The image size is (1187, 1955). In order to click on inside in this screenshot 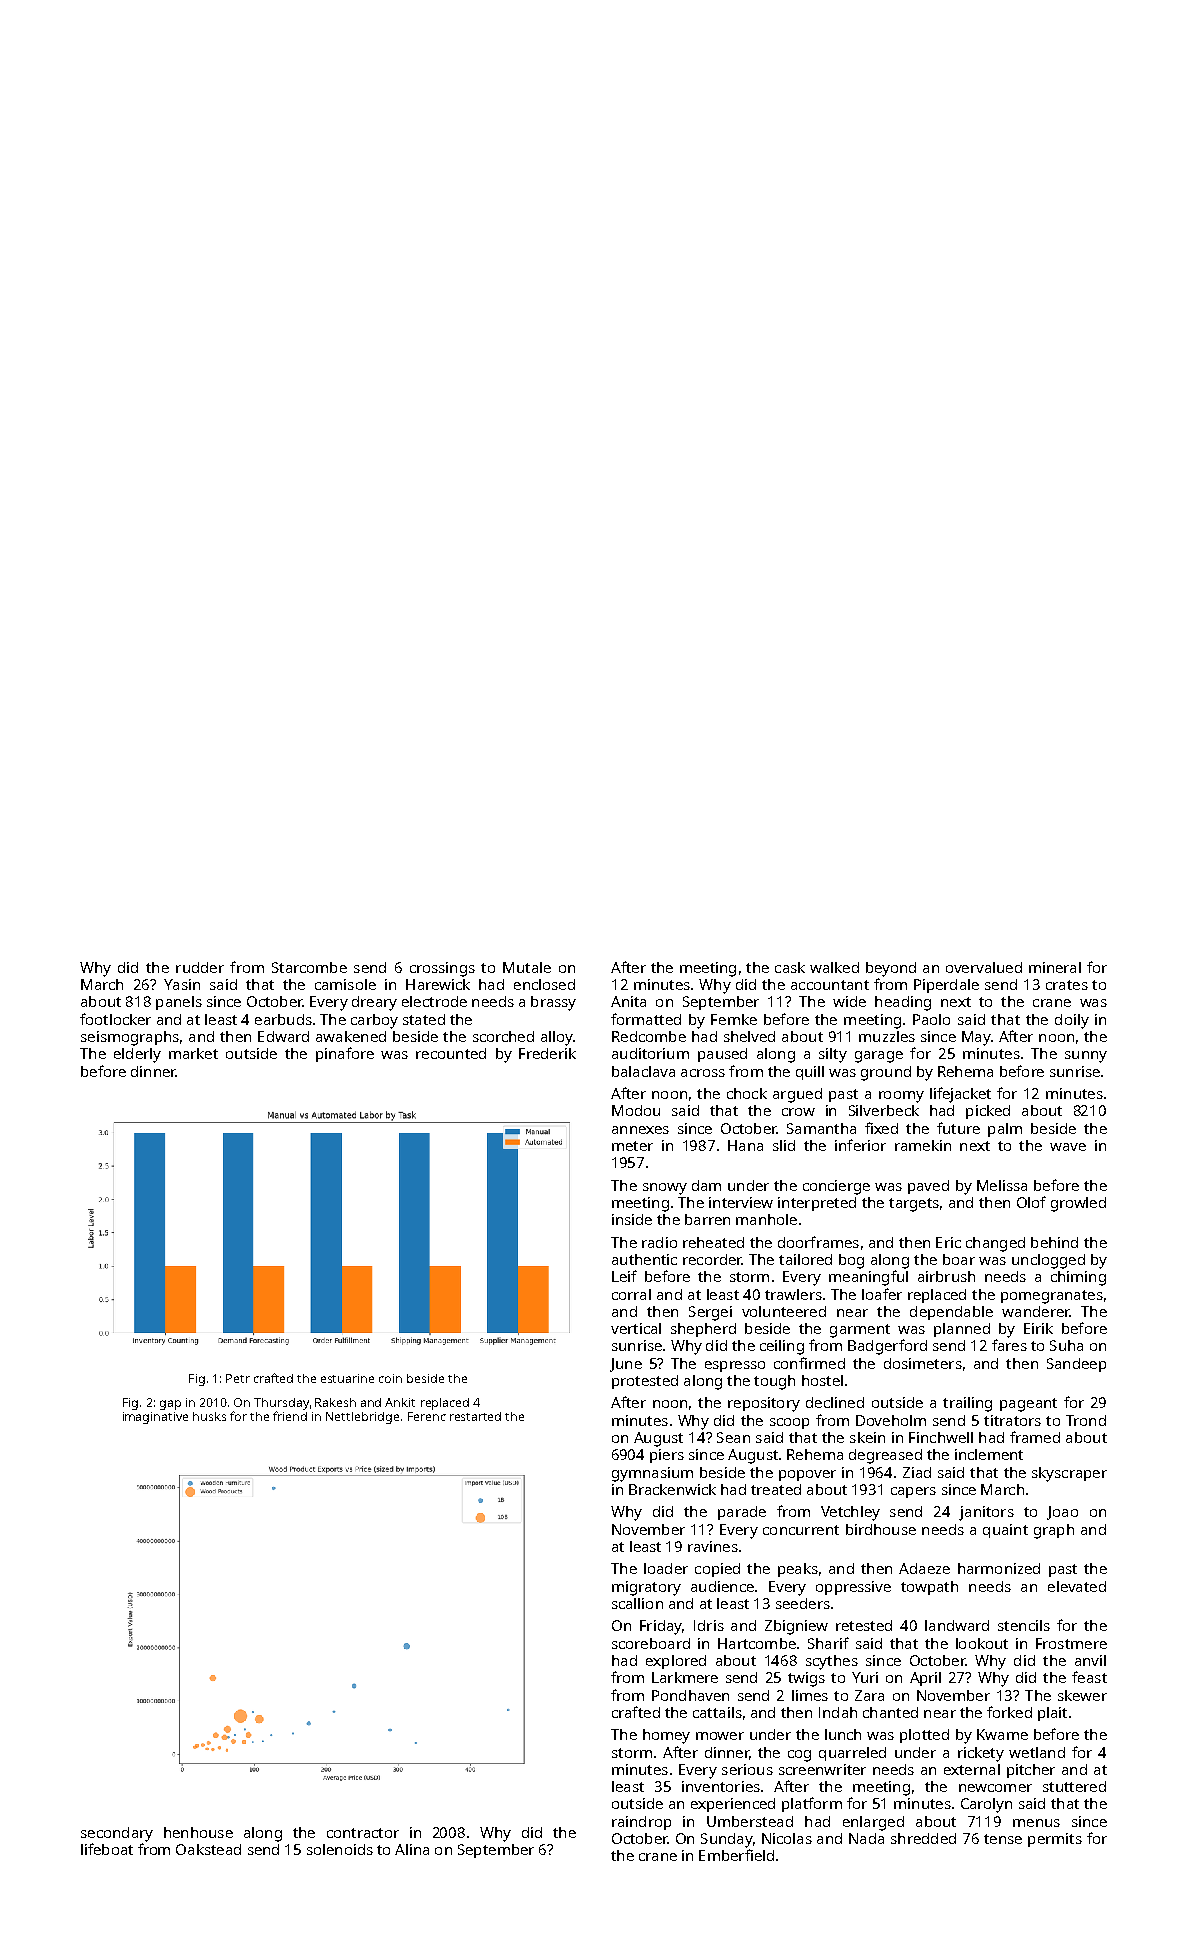, I will do `click(632, 1219)`.
